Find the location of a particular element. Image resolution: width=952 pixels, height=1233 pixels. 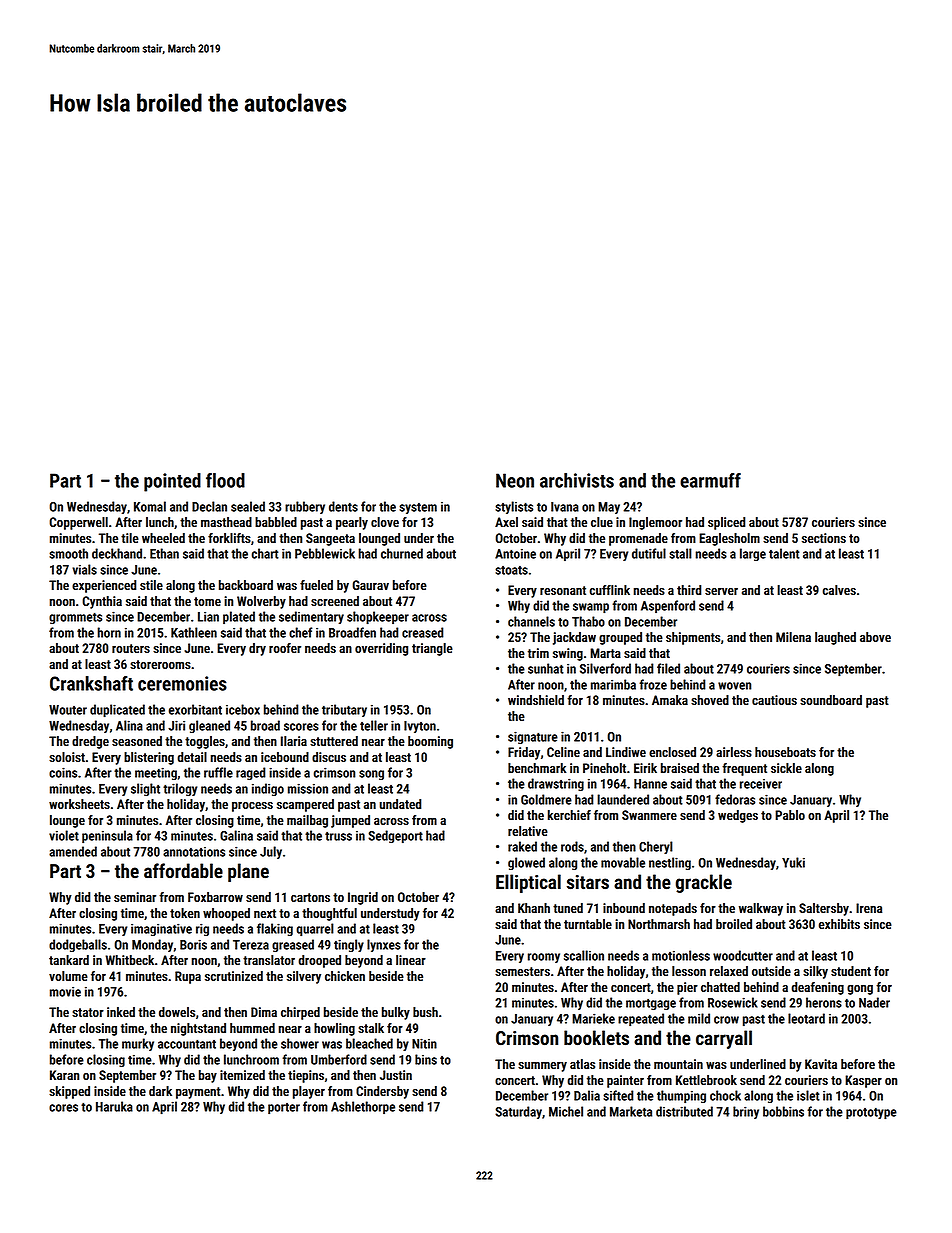

booming is located at coordinates (430, 742).
